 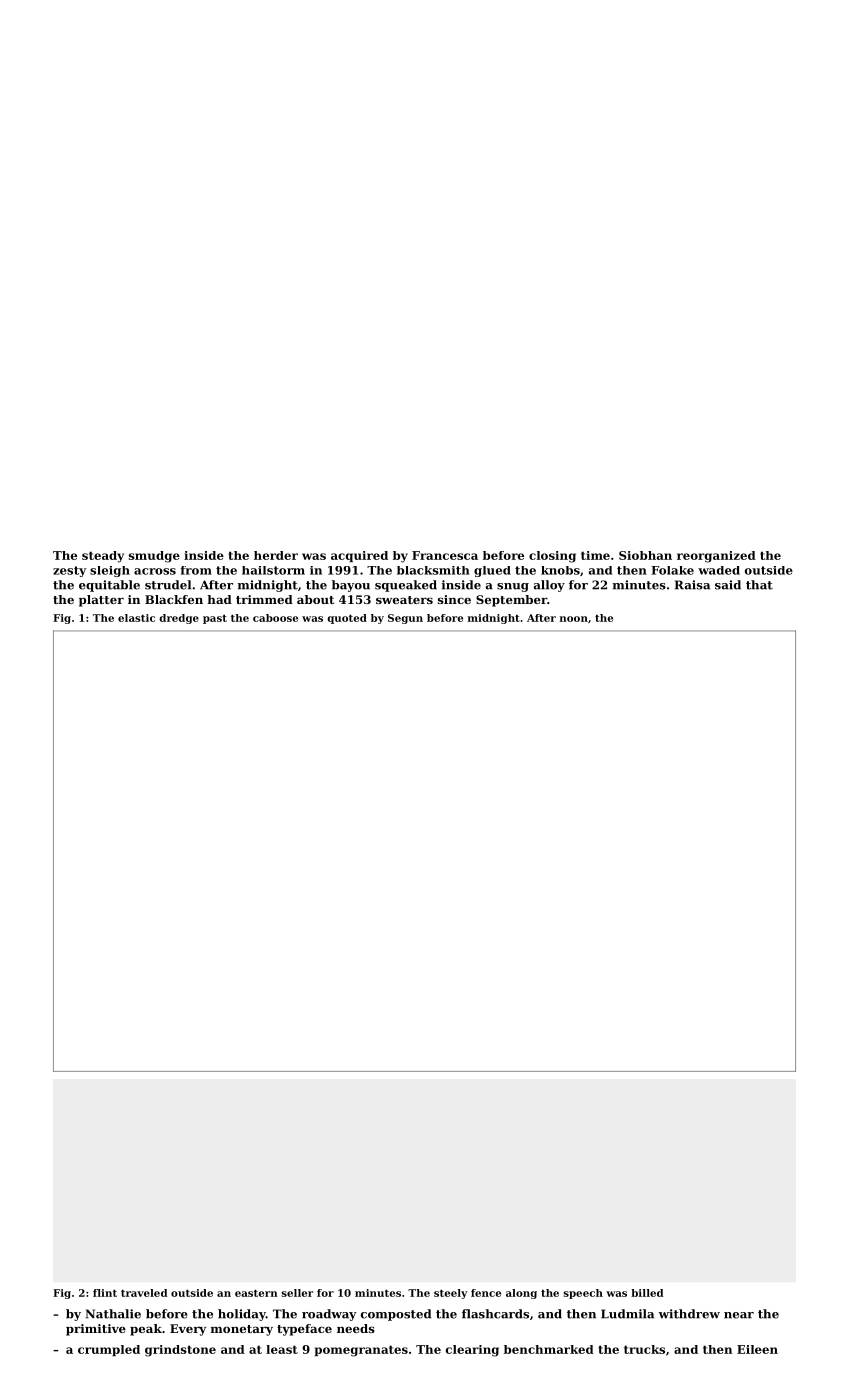 I want to click on that, so click(x=759, y=585).
